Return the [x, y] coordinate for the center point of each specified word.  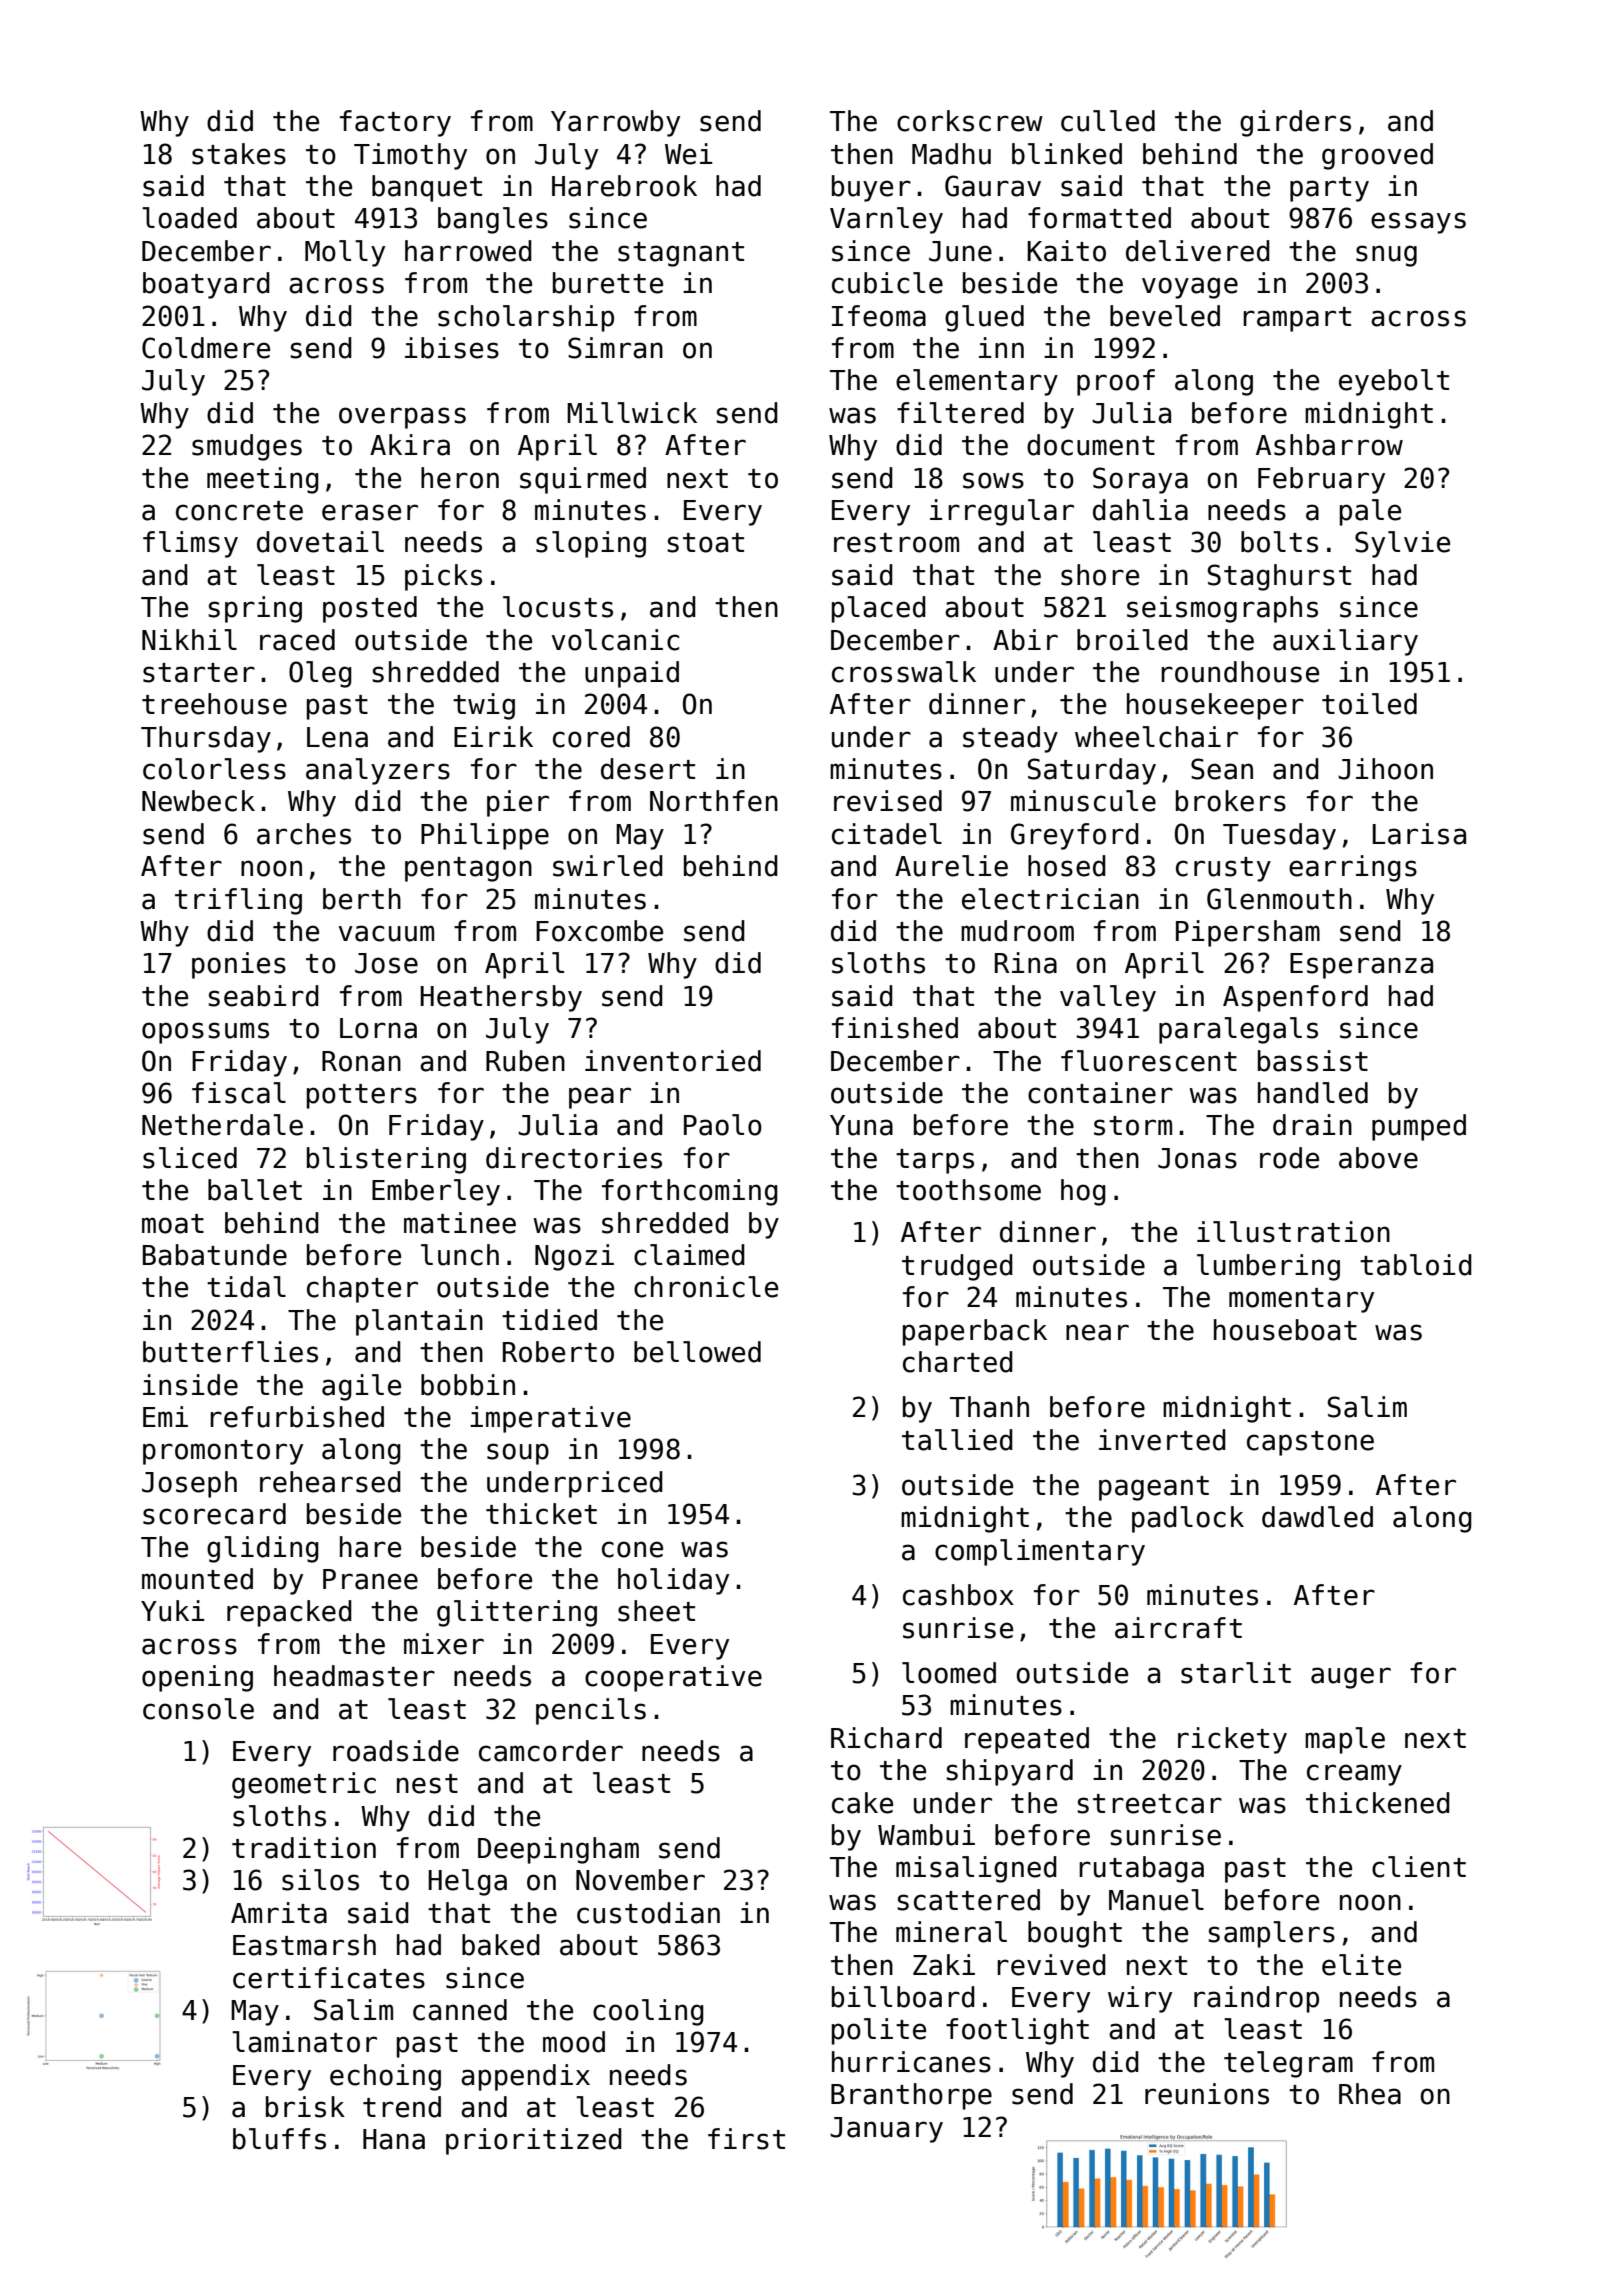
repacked [289, 1613]
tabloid [1416, 1265]
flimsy [190, 544]
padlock [1188, 1519]
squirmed [583, 480]
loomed [949, 1673]
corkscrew [970, 121]
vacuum [386, 933]
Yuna [861, 1125]
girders [1295, 123]
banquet [427, 188]
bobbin [468, 1385]
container [1100, 1093]
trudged [957, 1267]
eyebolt [1394, 382]
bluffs [279, 2139]
